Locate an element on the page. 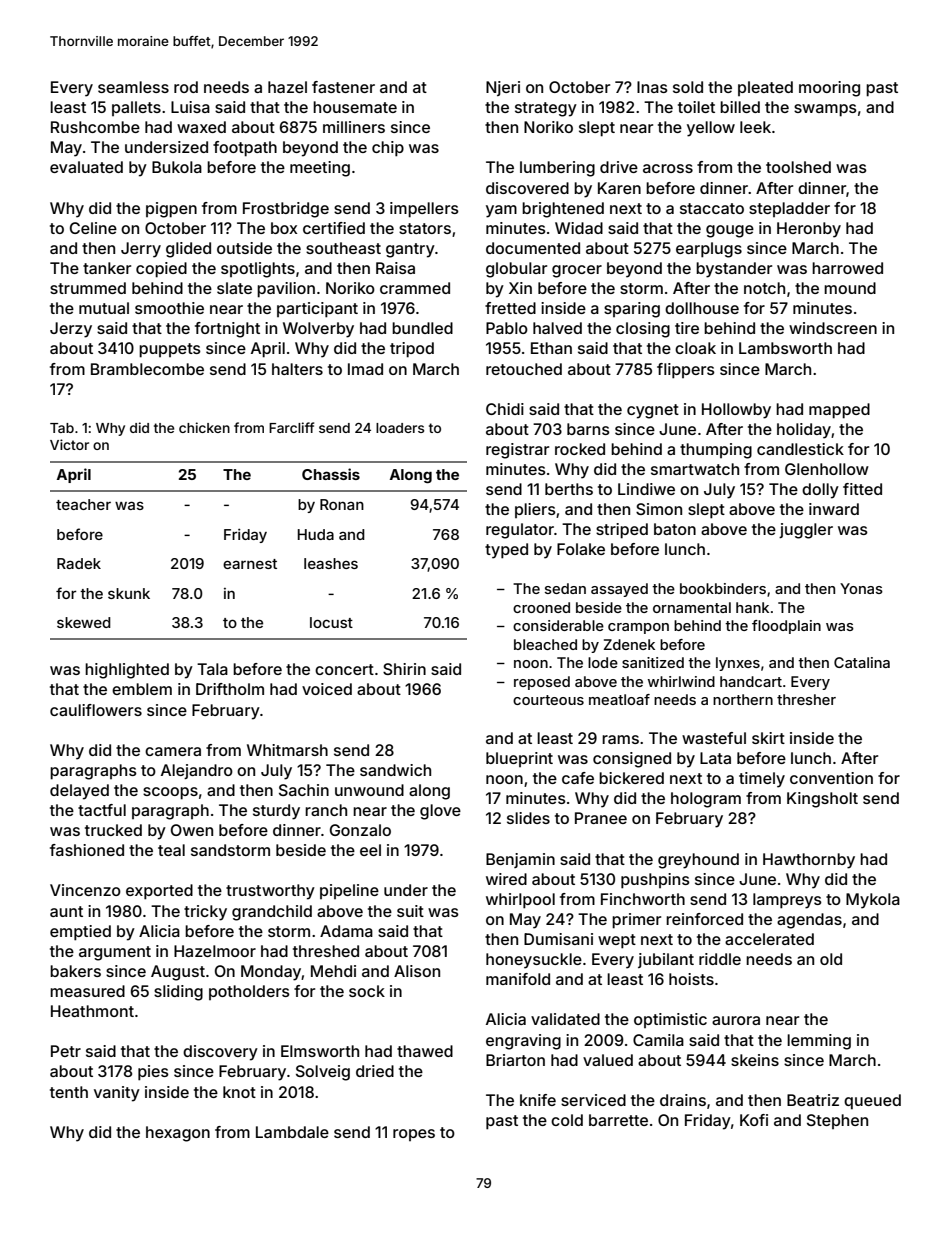  ropes is located at coordinates (414, 1135).
